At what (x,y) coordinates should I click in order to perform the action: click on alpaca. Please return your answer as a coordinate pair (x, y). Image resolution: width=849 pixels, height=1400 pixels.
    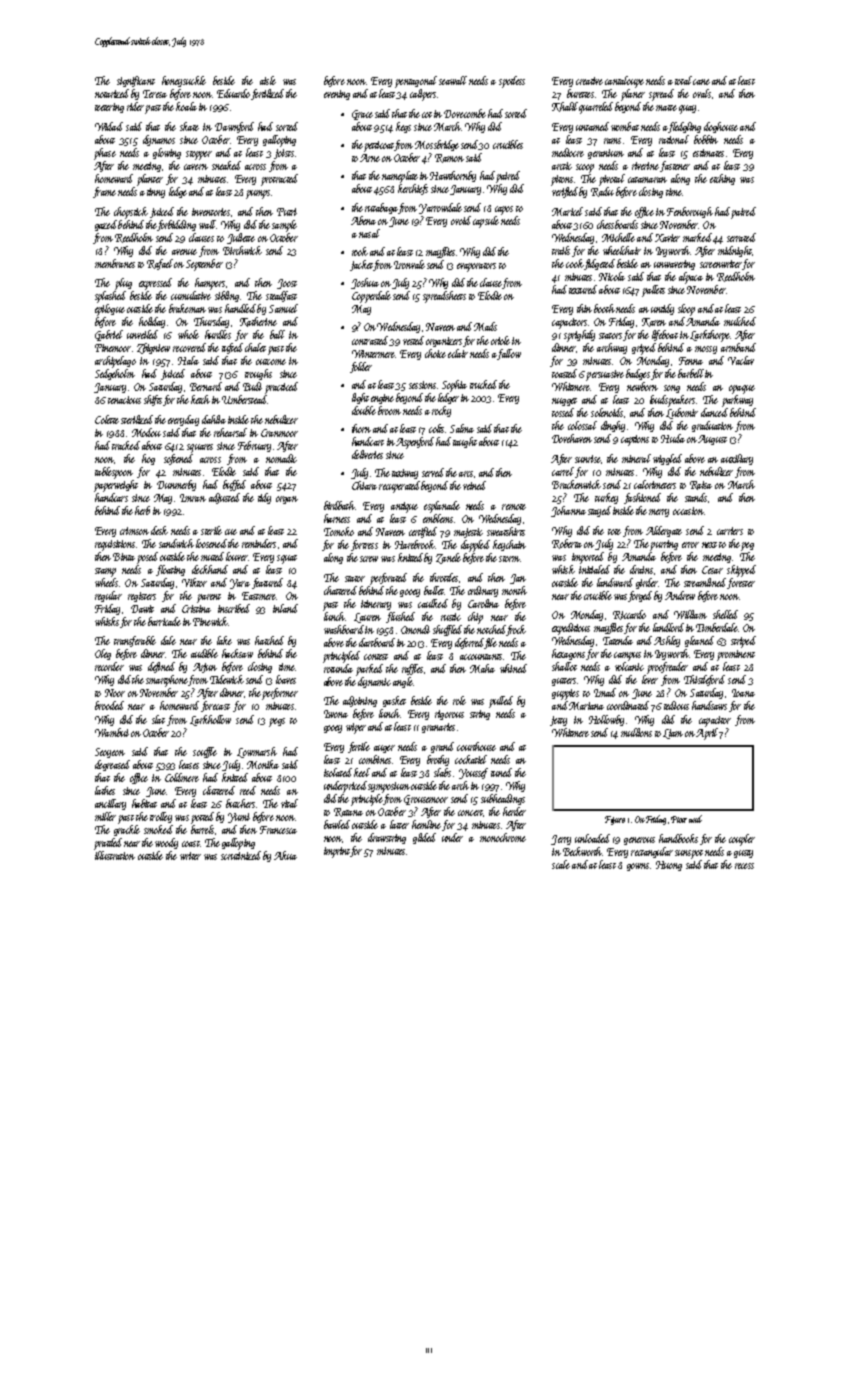
    Looking at the image, I should click on (691, 278).
